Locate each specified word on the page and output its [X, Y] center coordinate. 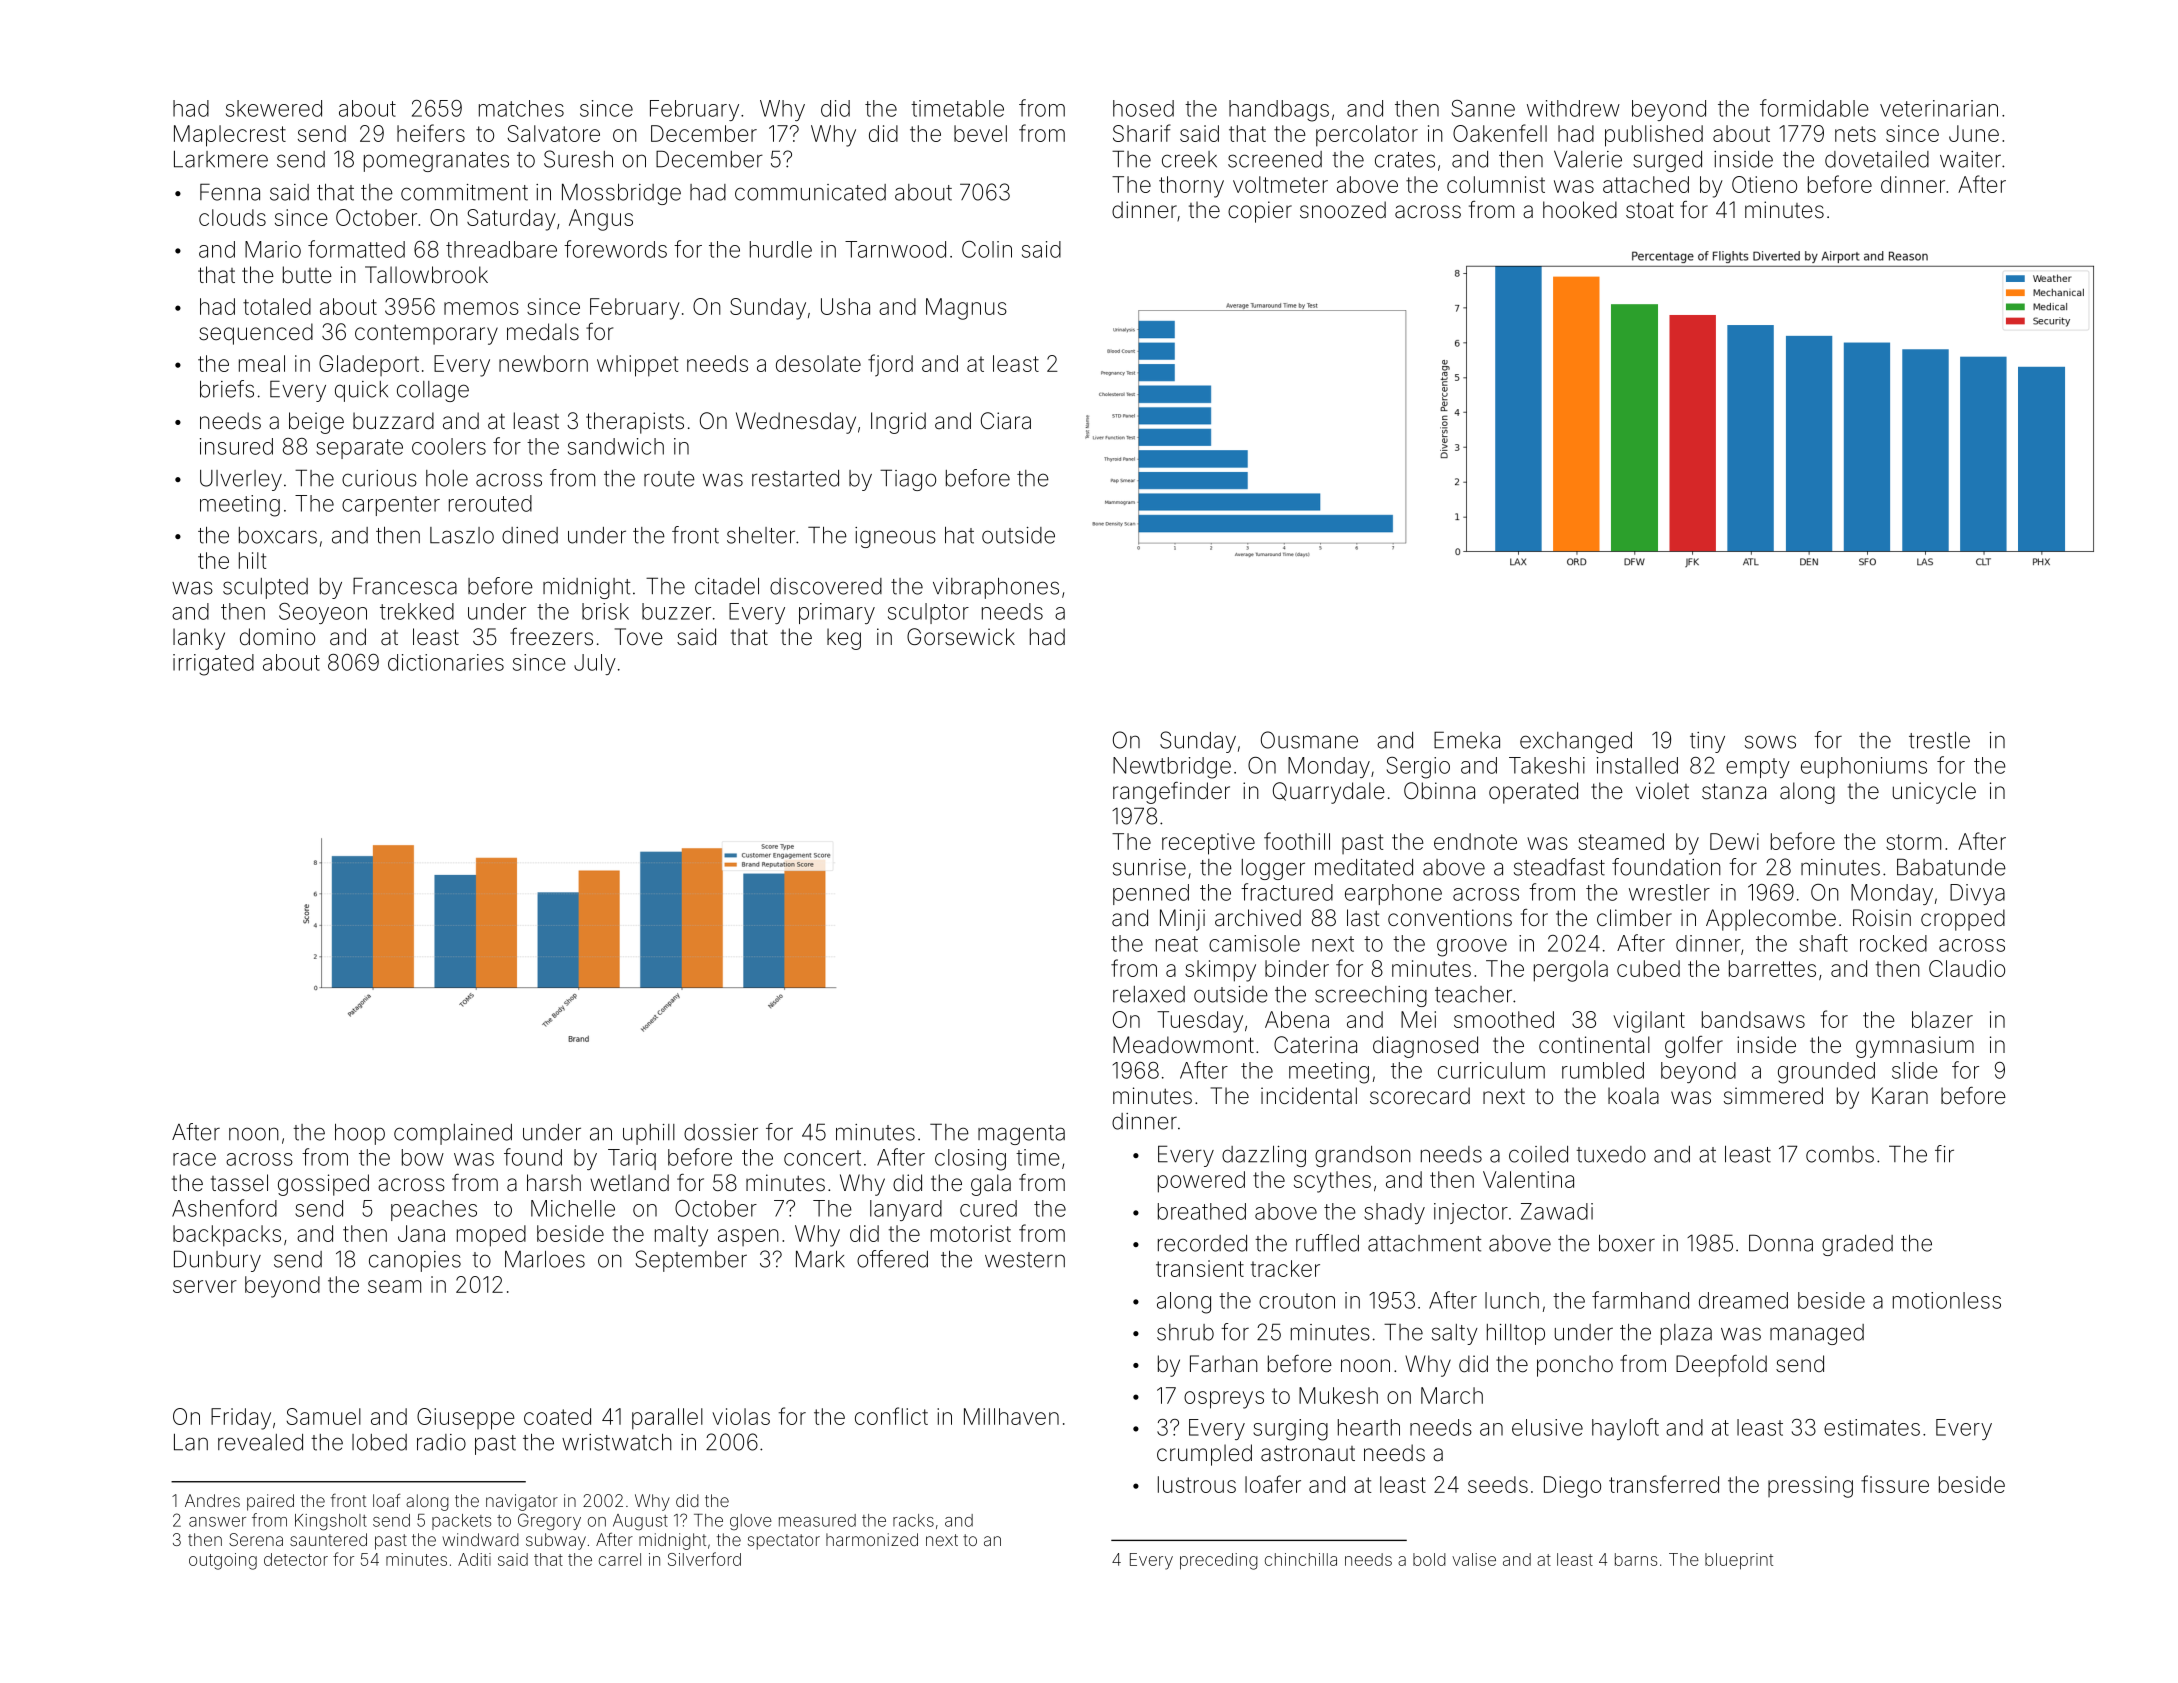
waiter [1970, 159]
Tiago [908, 480]
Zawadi [1557, 1211]
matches [521, 108]
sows [1770, 742]
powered [1201, 1182]
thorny [1191, 187]
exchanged [1576, 742]
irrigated [213, 665]
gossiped [323, 1185]
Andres [212, 1500]
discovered [826, 586]
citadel [727, 586]
